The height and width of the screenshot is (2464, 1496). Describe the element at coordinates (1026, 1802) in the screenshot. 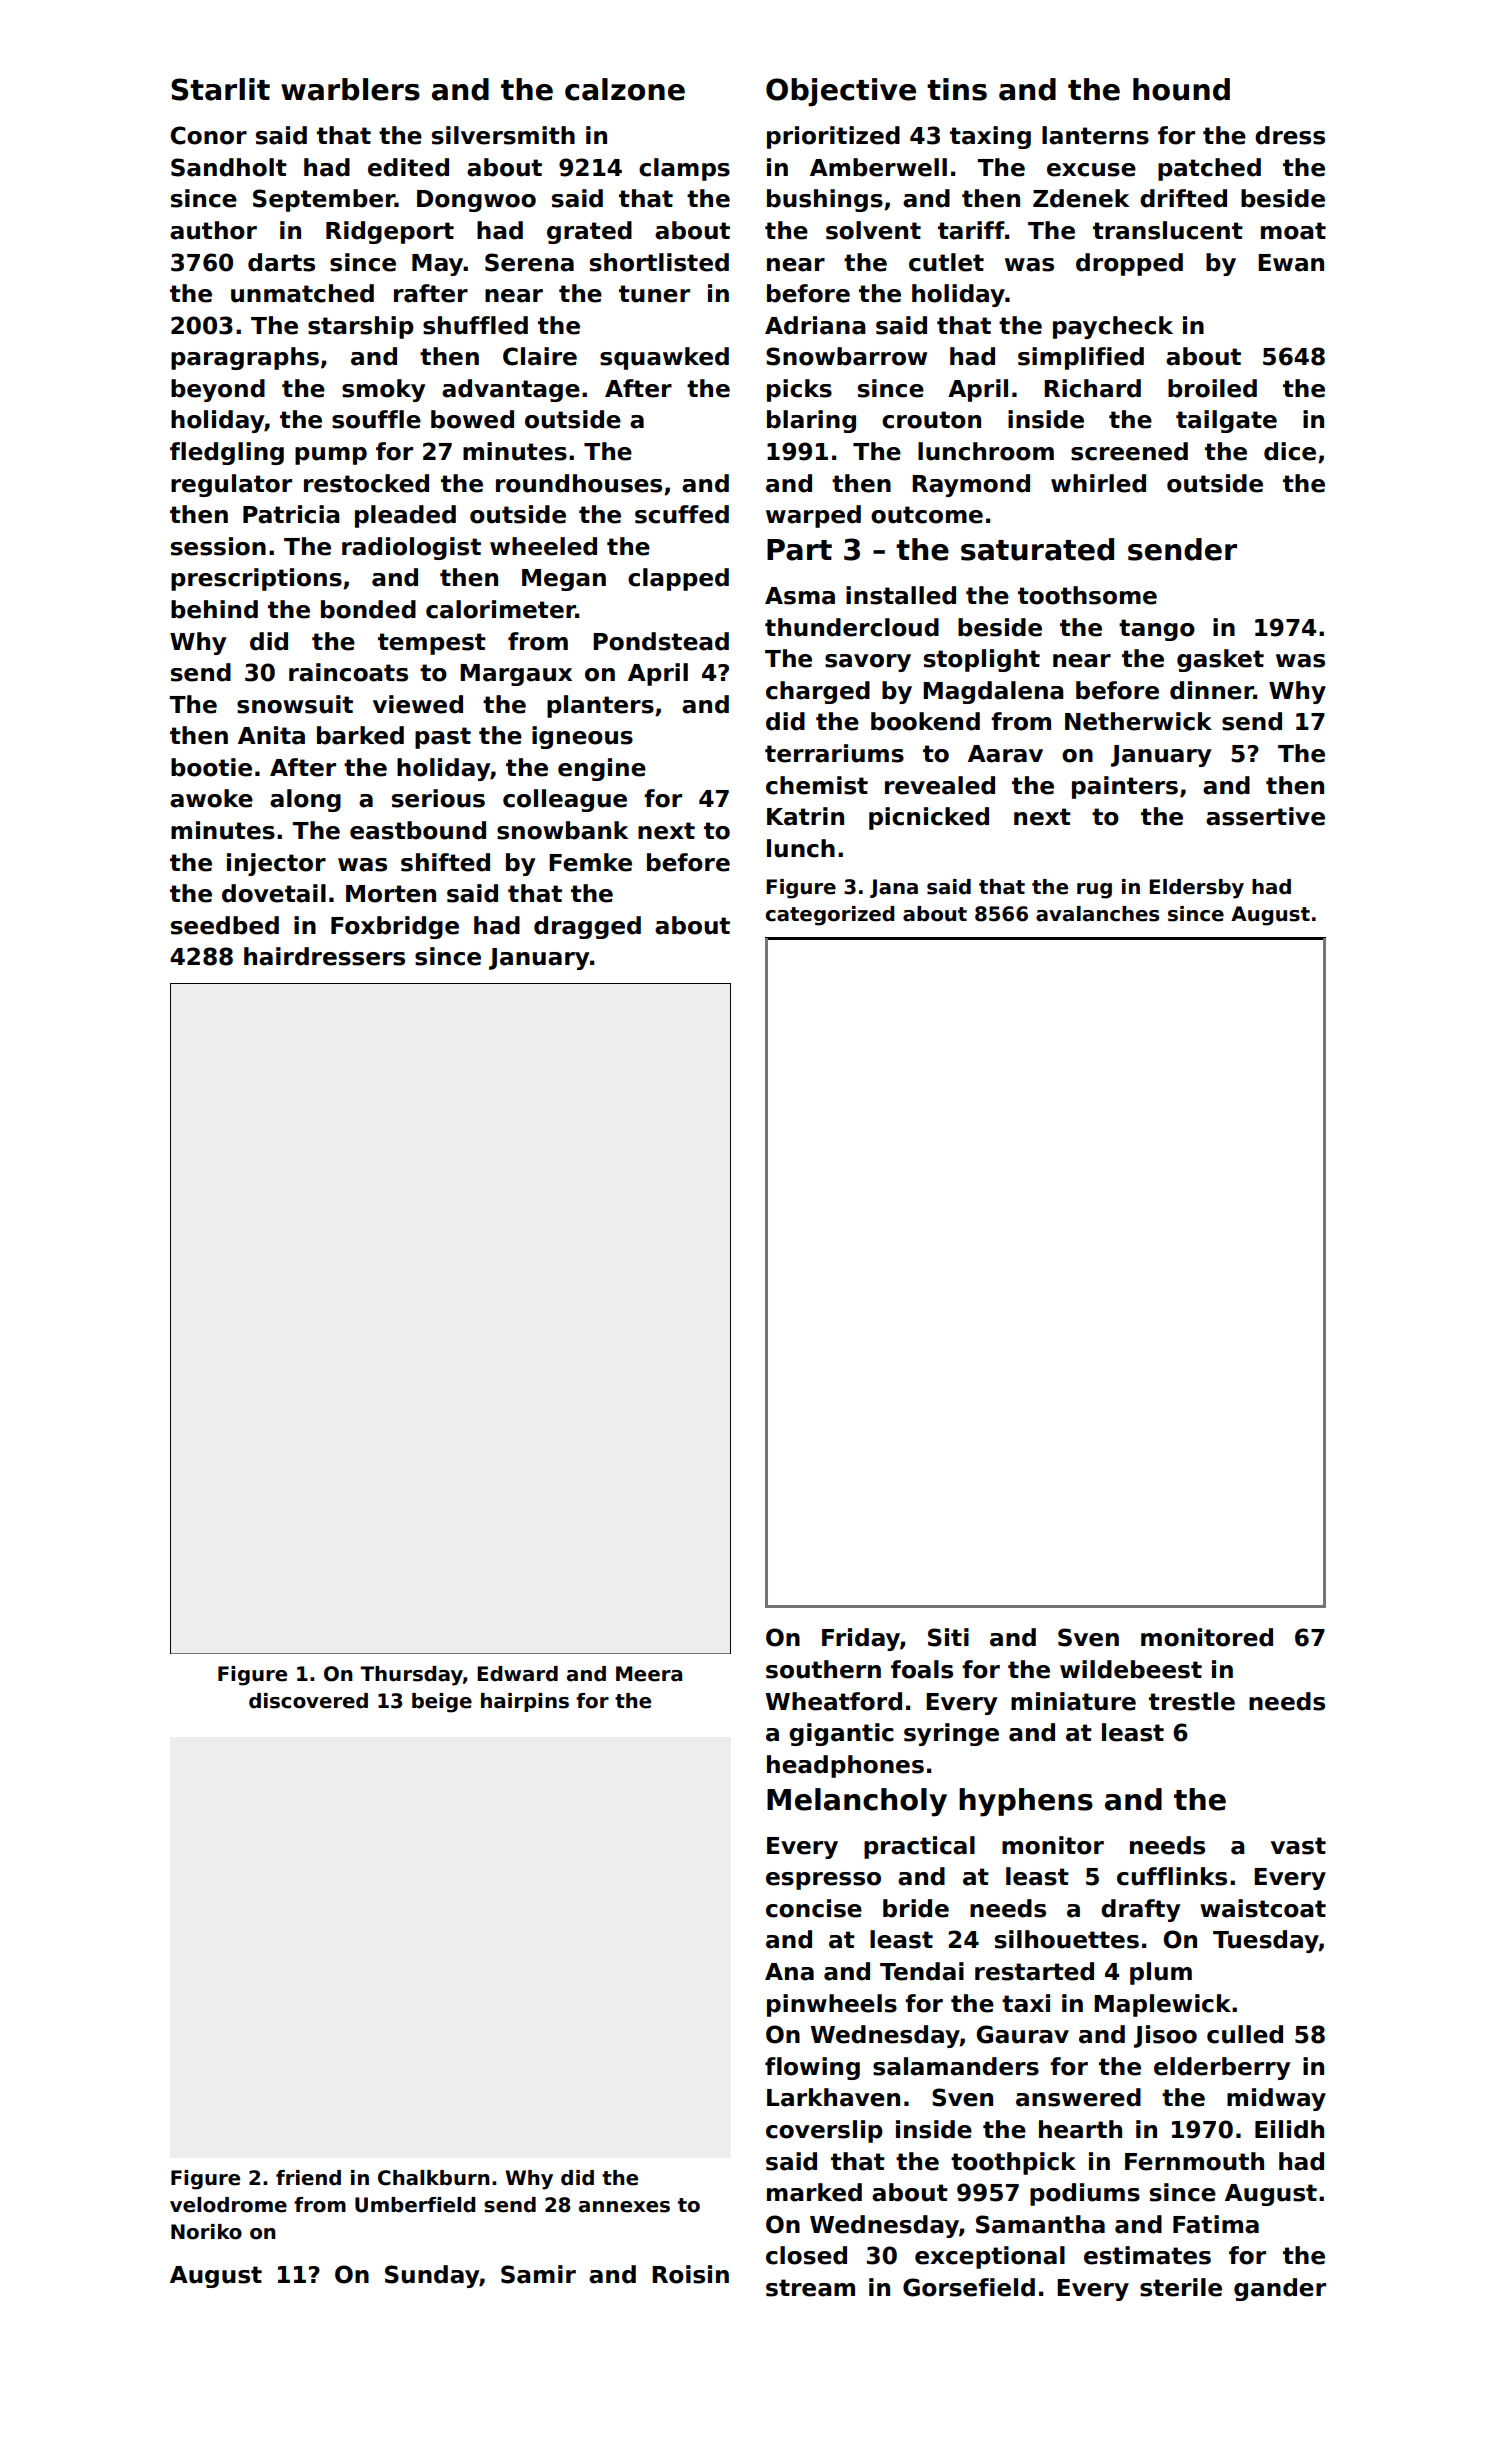

I see `hyphens` at that location.
